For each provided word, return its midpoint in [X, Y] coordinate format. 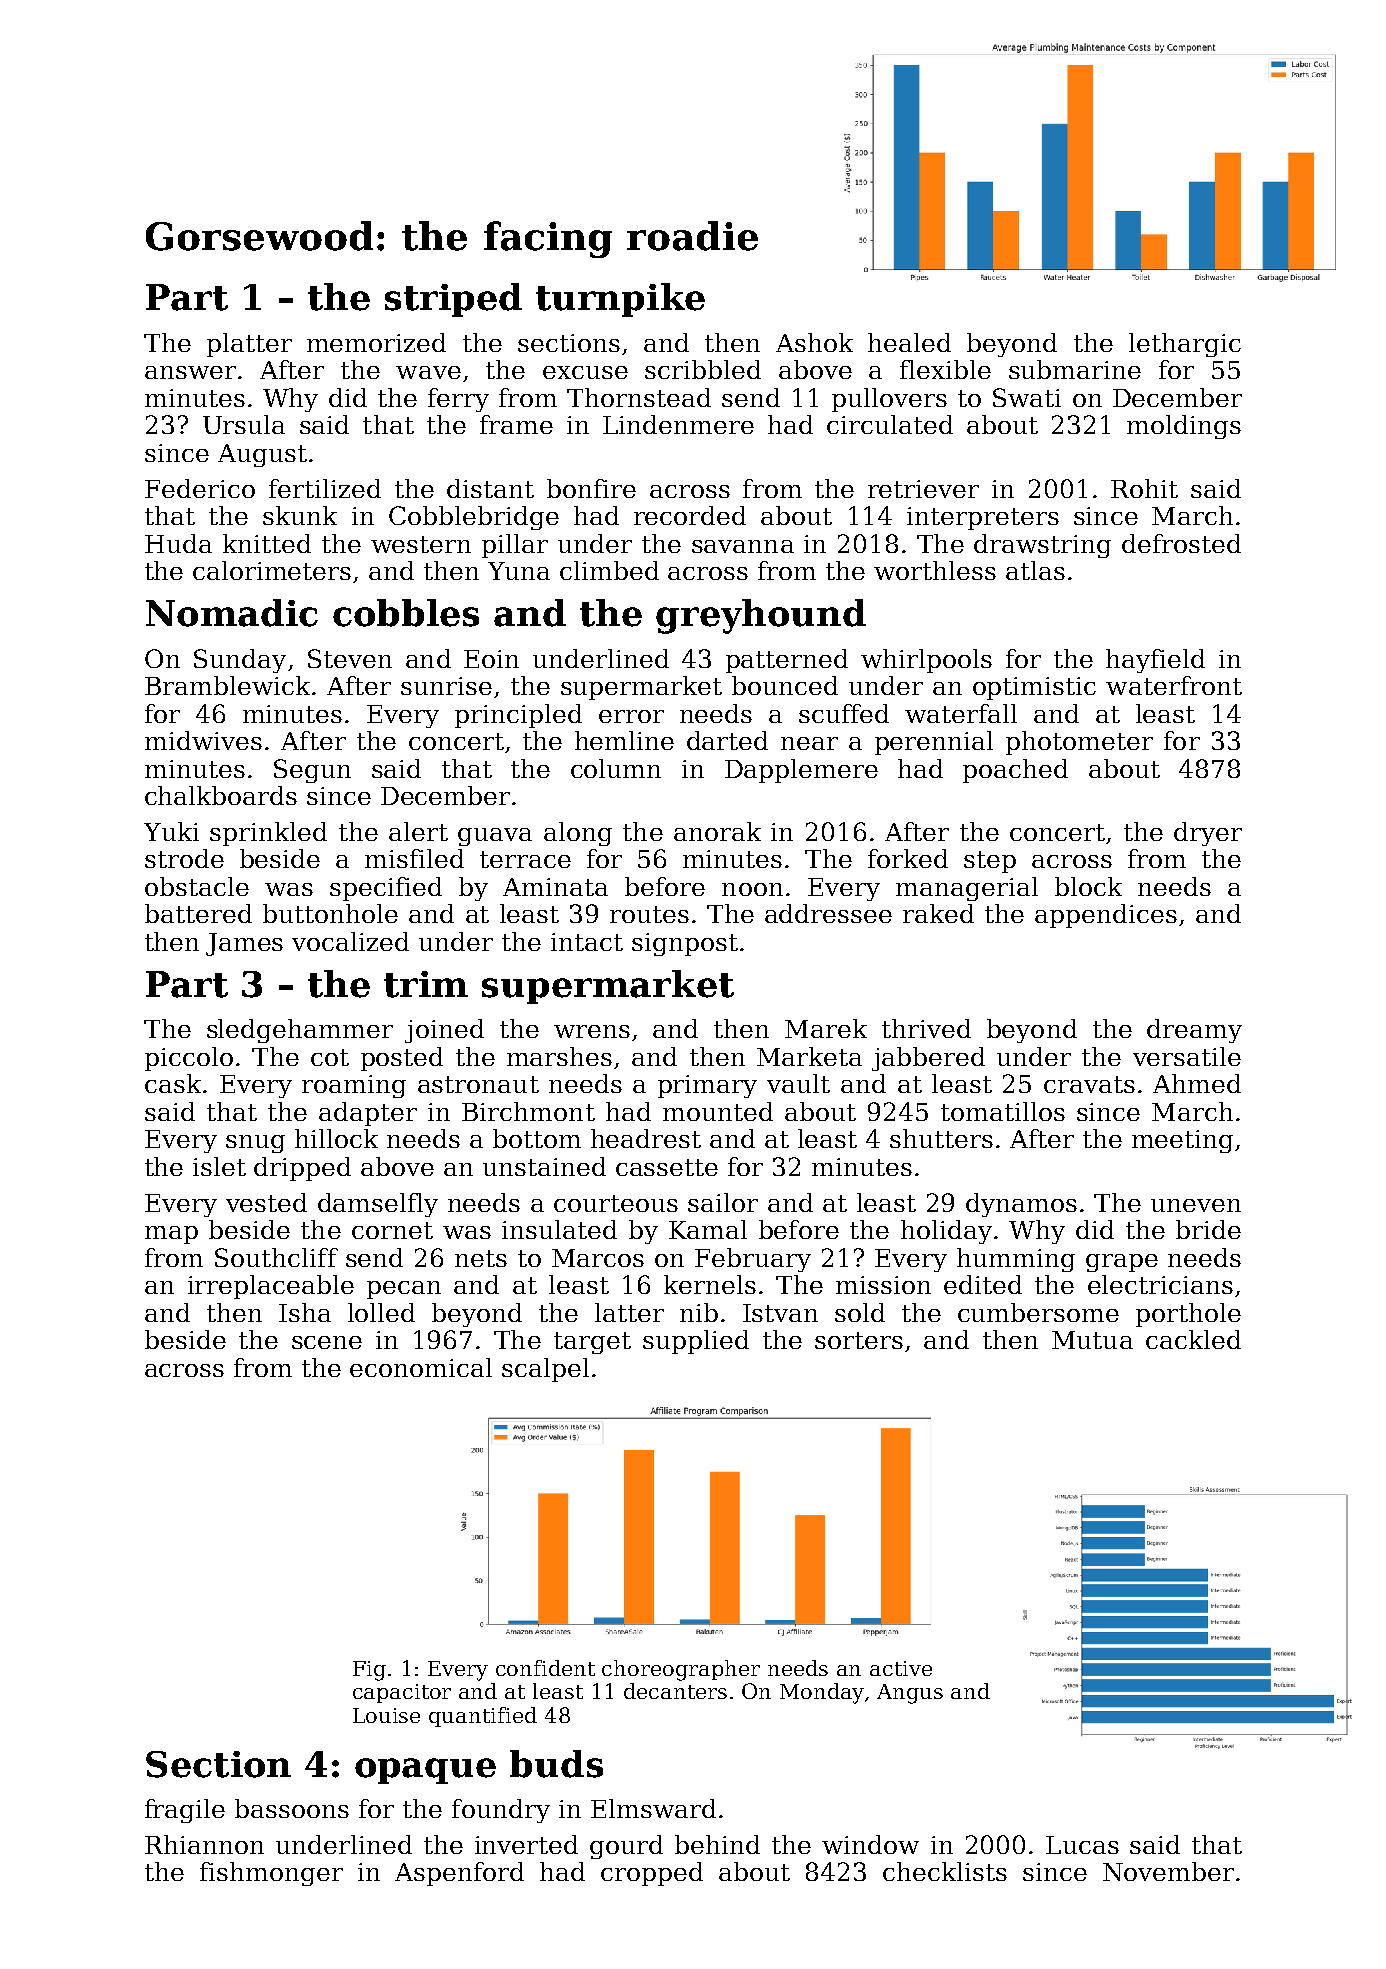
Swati [1027, 397]
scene [327, 1342]
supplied [696, 1342]
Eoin [491, 659]
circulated [890, 424]
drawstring [1042, 546]
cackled [1193, 1339]
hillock [336, 1138]
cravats [1089, 1084]
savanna [743, 546]
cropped [652, 1874]
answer [190, 372]
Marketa [809, 1056]
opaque [425, 1771]
